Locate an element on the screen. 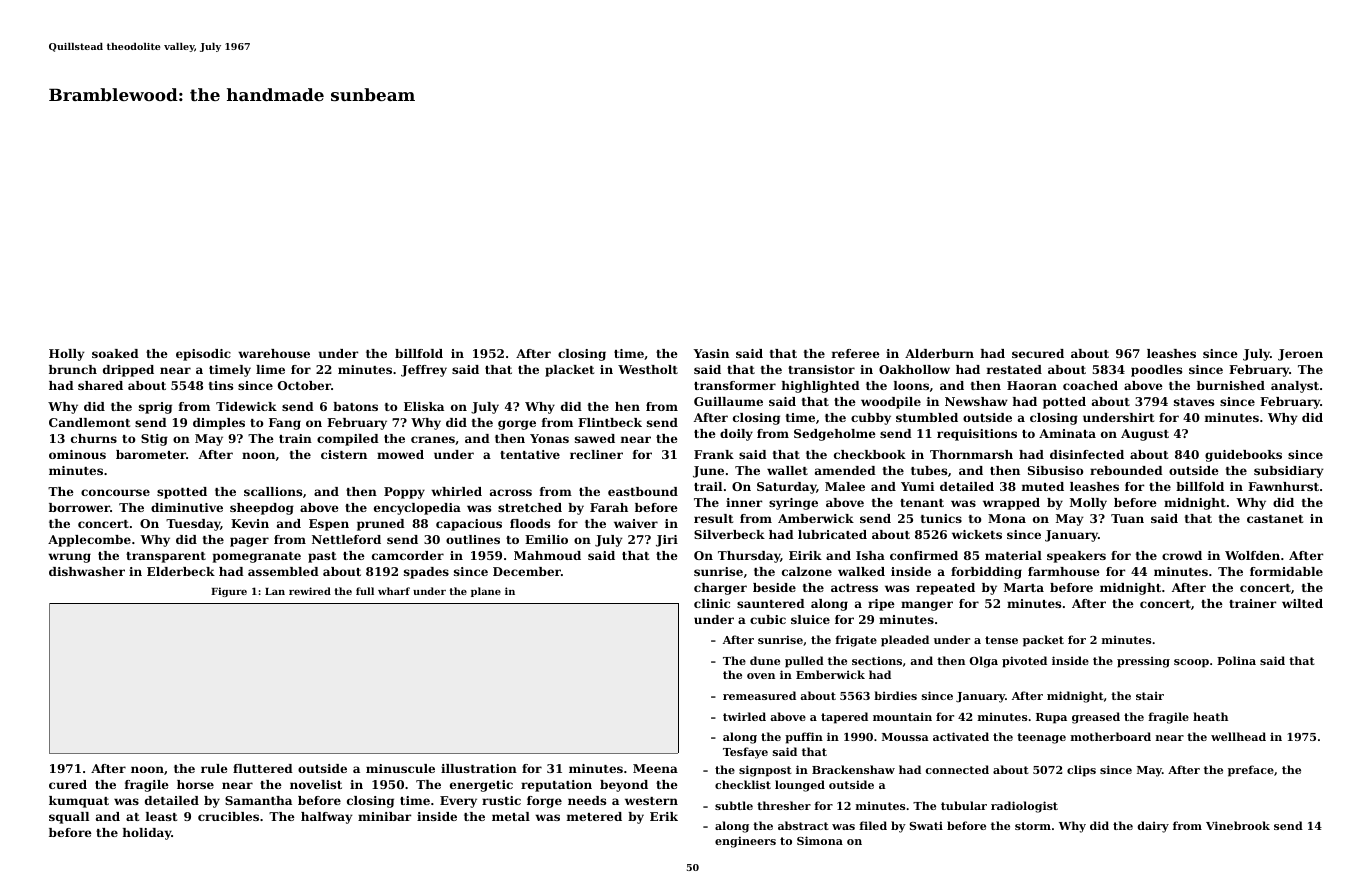  manger is located at coordinates (927, 606).
